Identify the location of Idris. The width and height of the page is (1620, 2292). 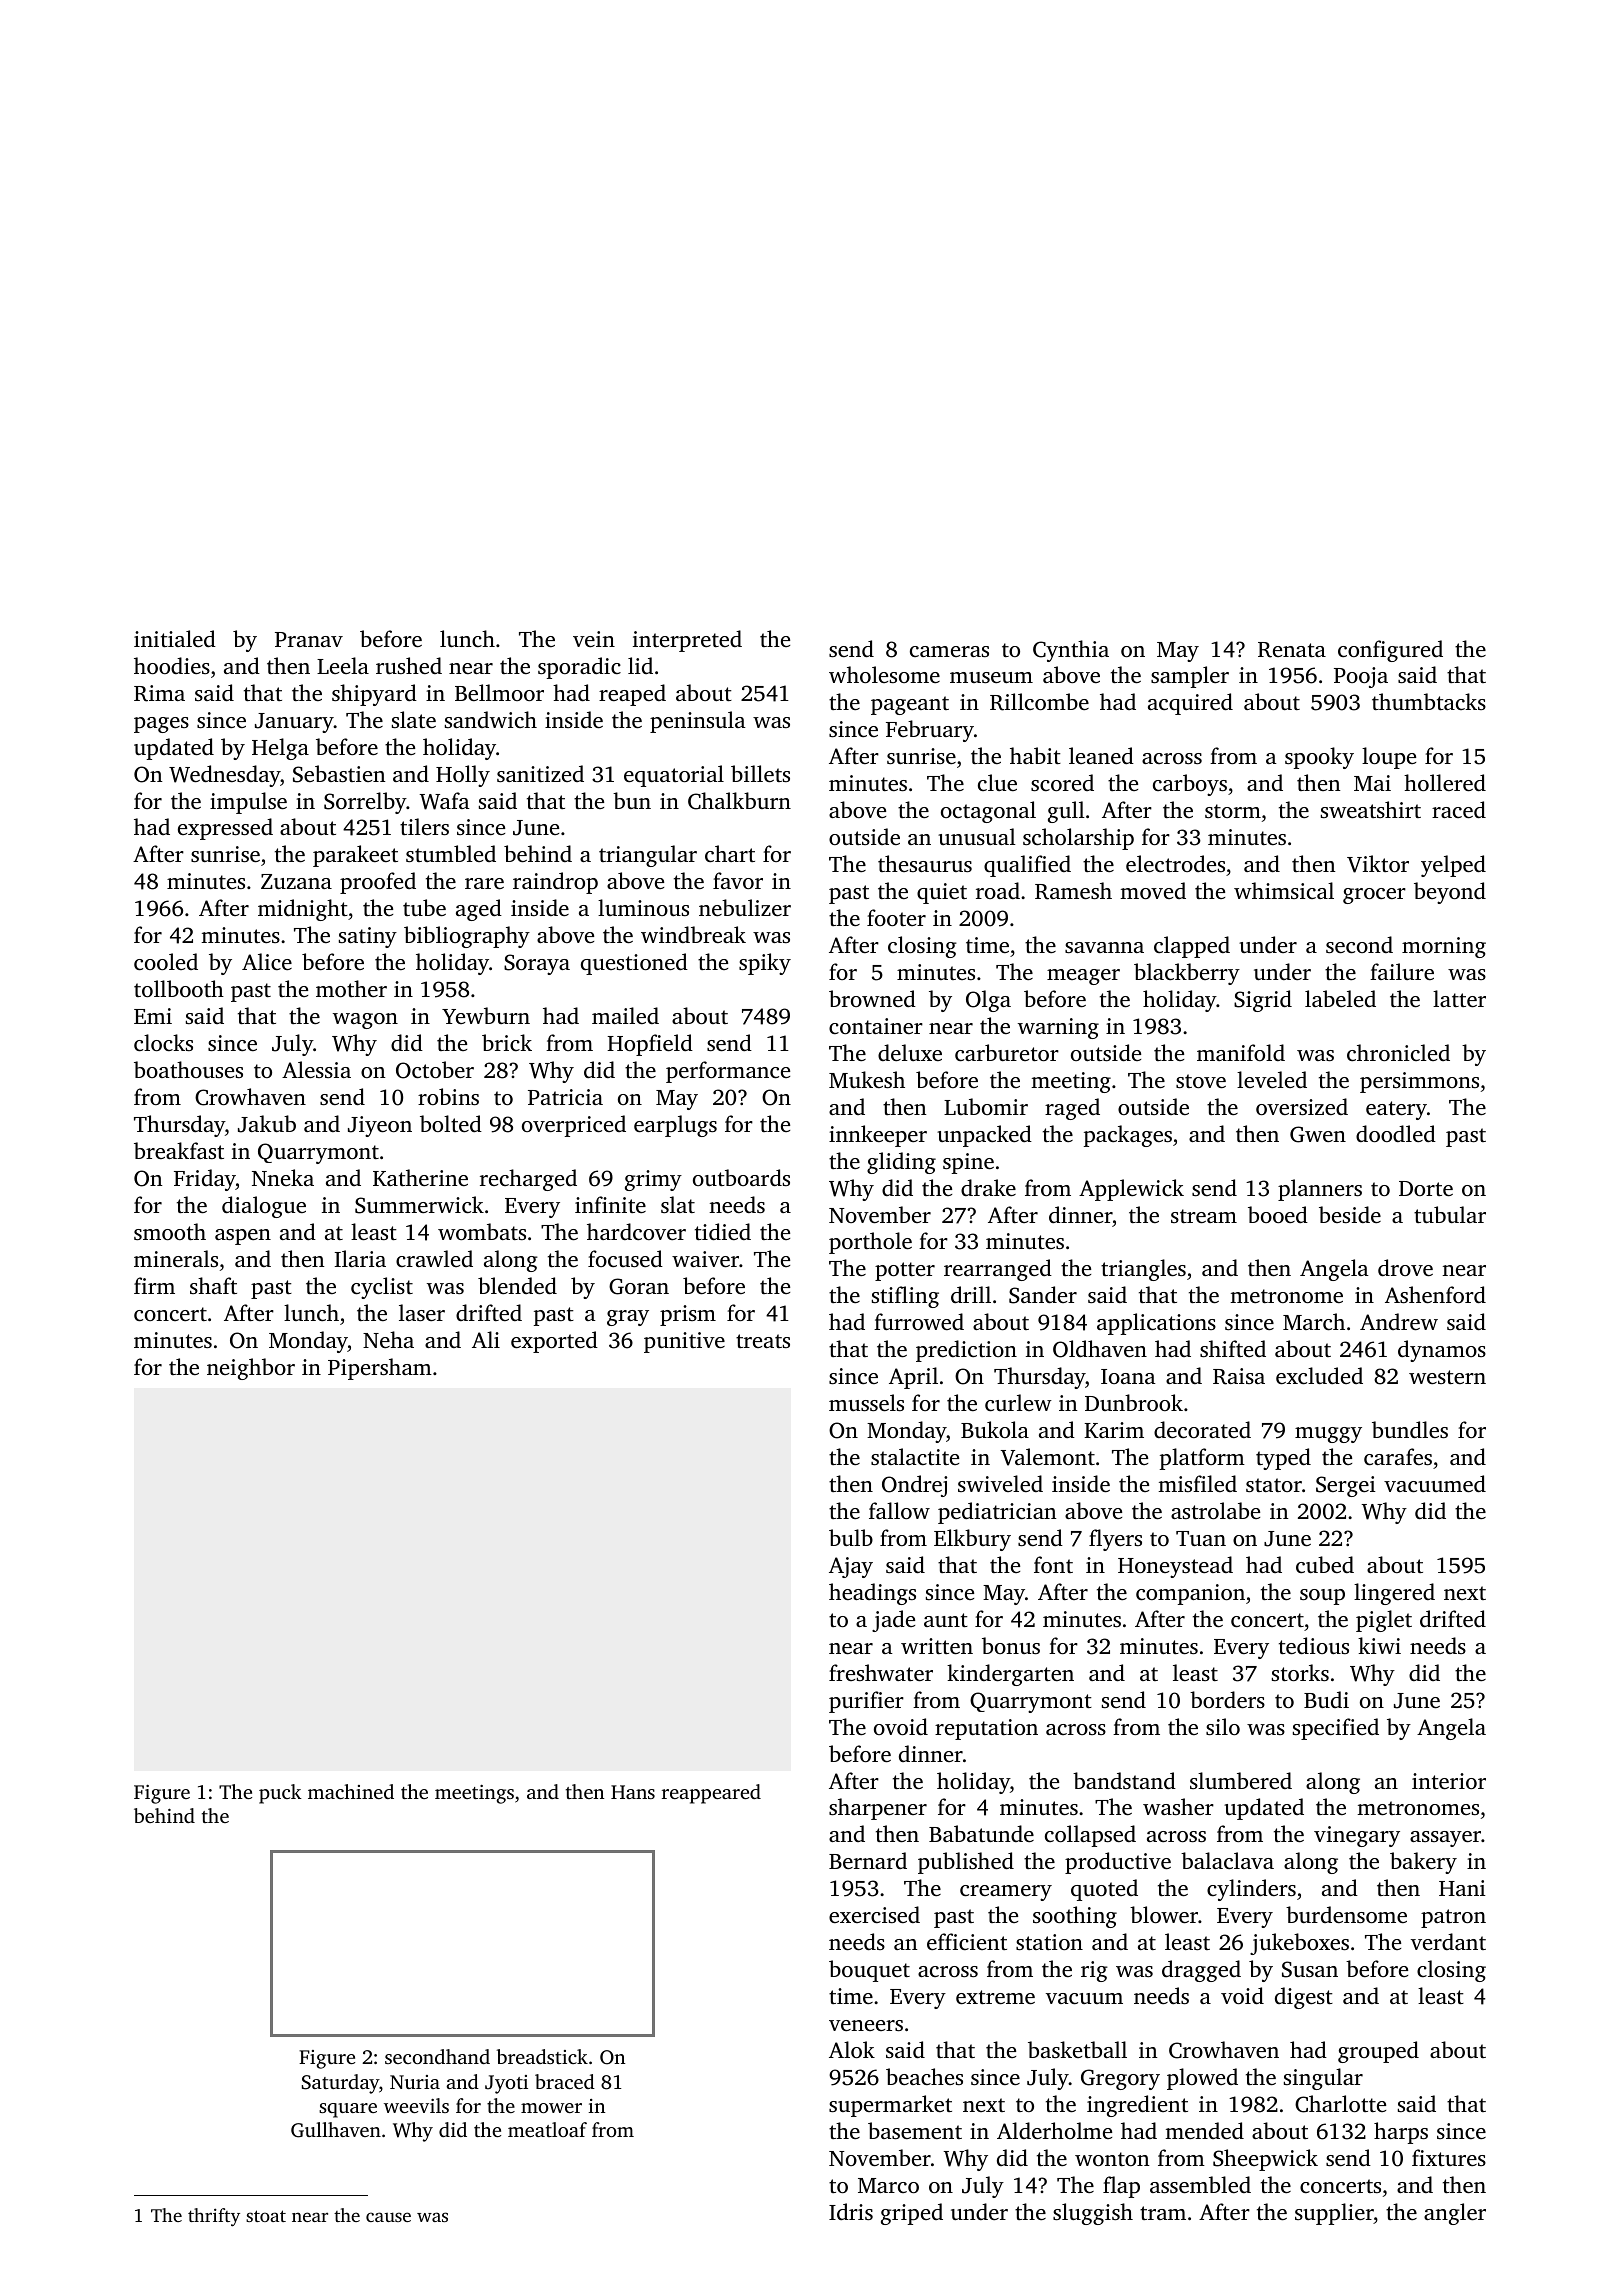
(851, 2211).
